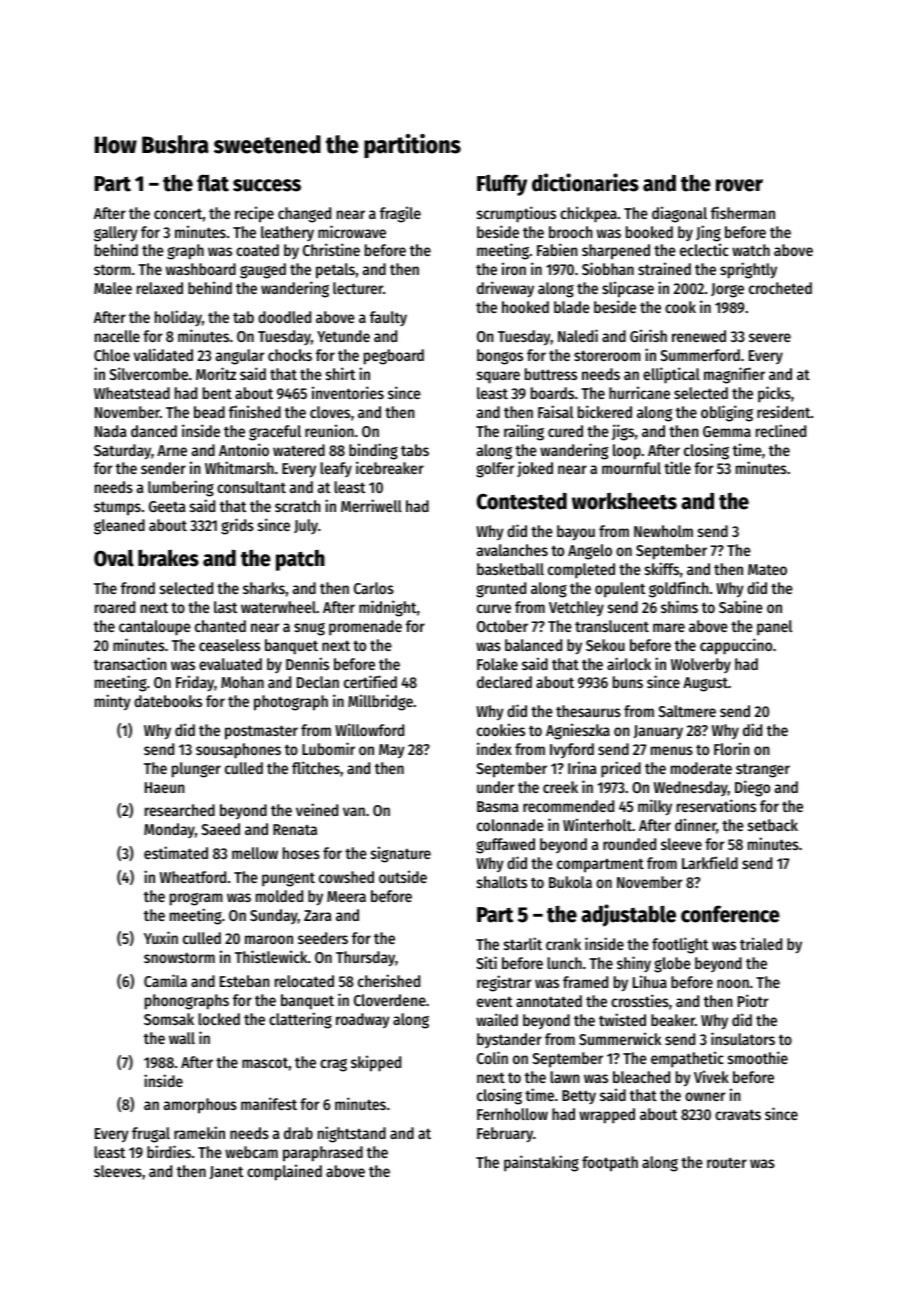 Image resolution: width=908 pixels, height=1316 pixels. I want to click on August, so click(705, 684).
